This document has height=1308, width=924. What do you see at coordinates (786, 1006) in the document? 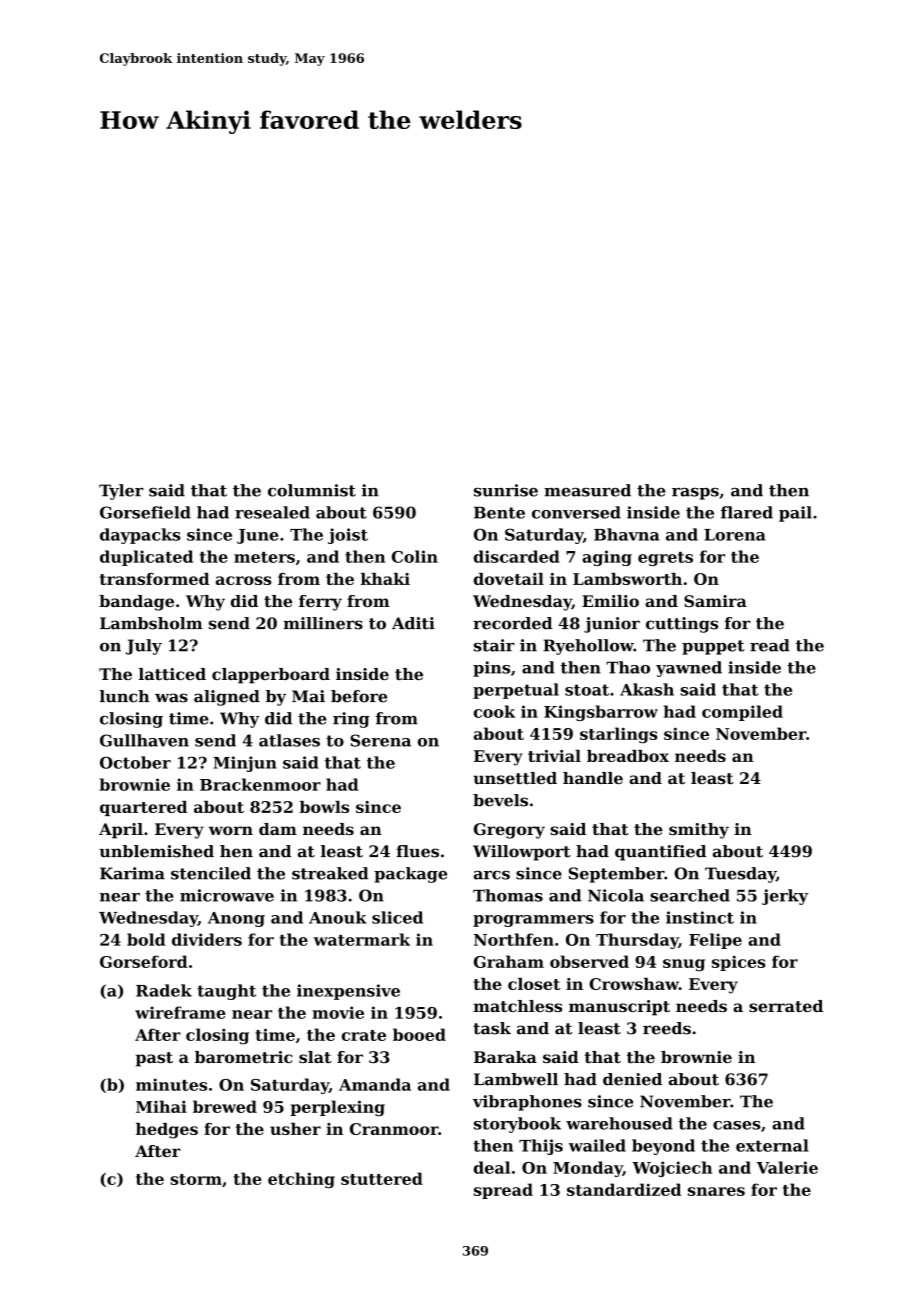
I see `serrated` at bounding box center [786, 1006].
